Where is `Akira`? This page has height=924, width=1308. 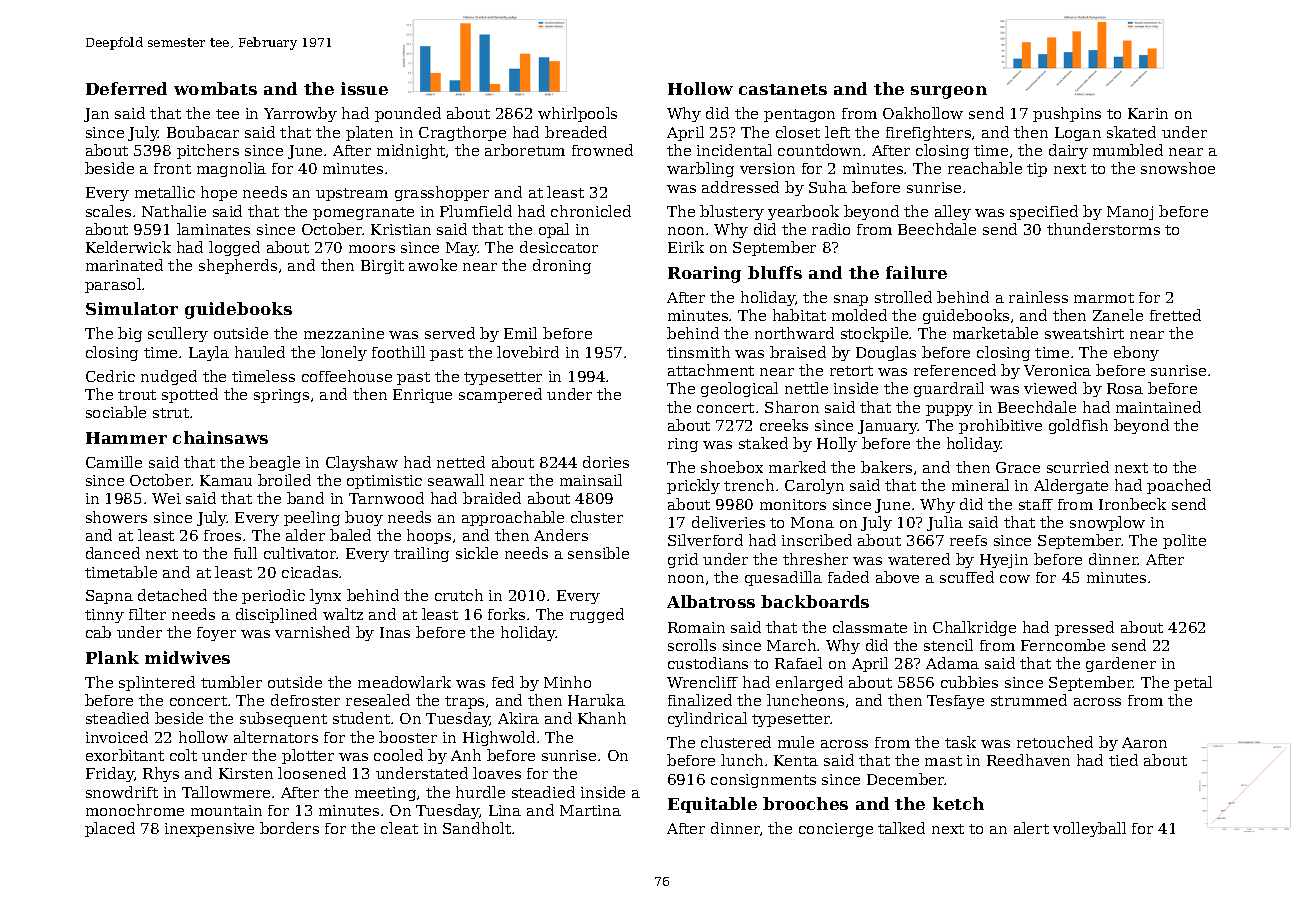
Akira is located at coordinates (518, 718).
